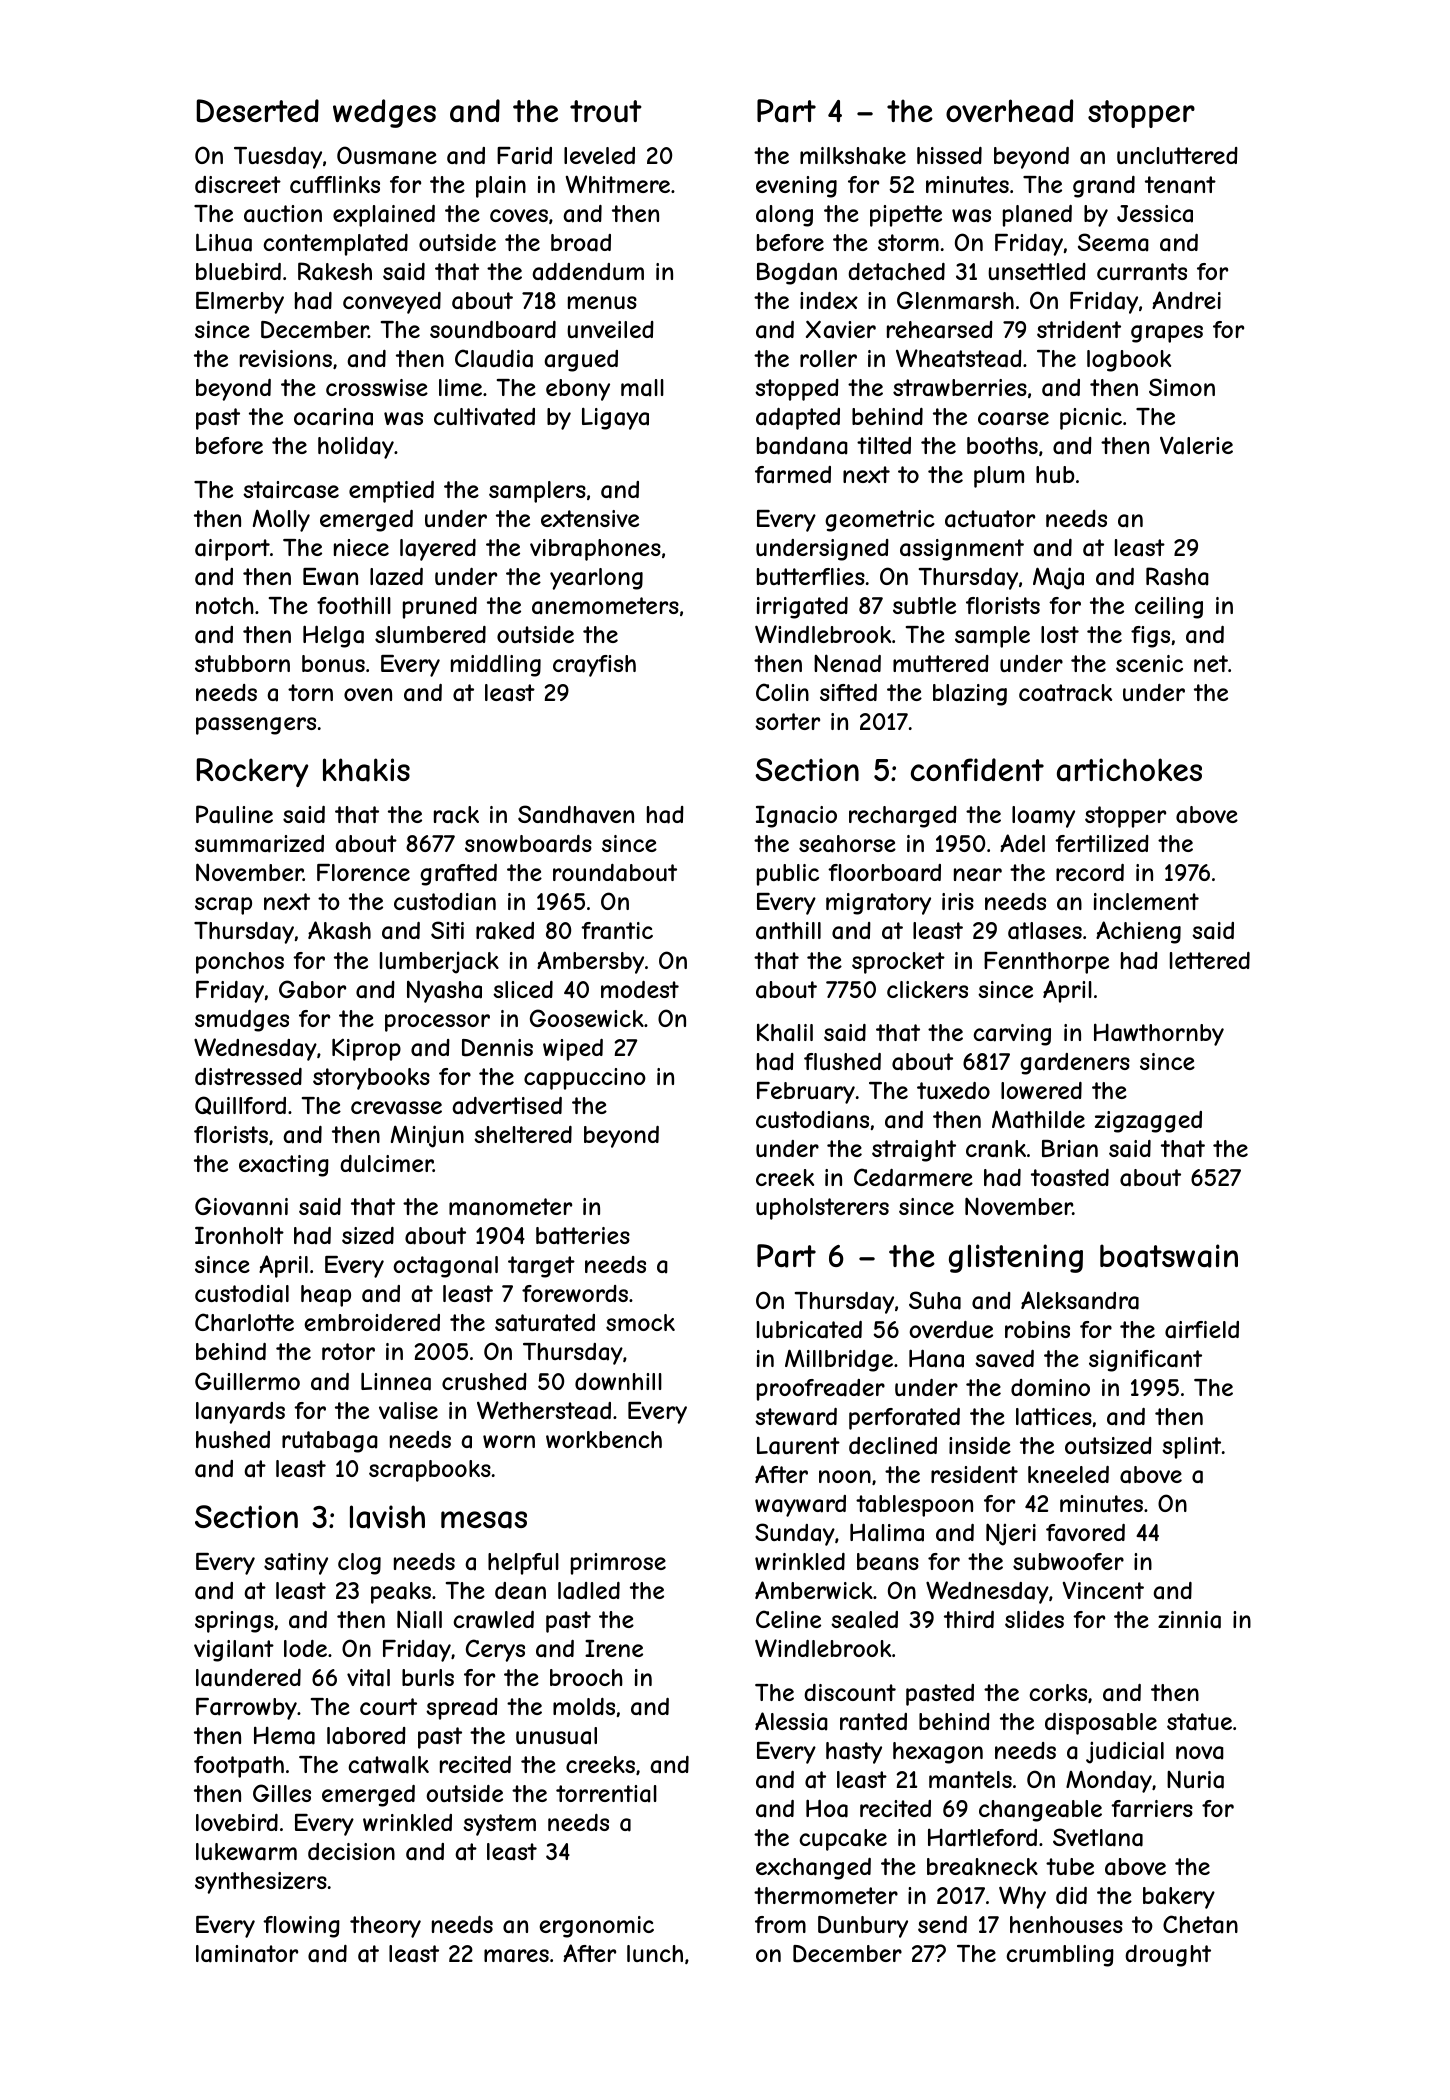 Image resolution: width=1450 pixels, height=2100 pixels. Describe the element at coordinates (386, 1163) in the screenshot. I see `dulcimer` at that location.
